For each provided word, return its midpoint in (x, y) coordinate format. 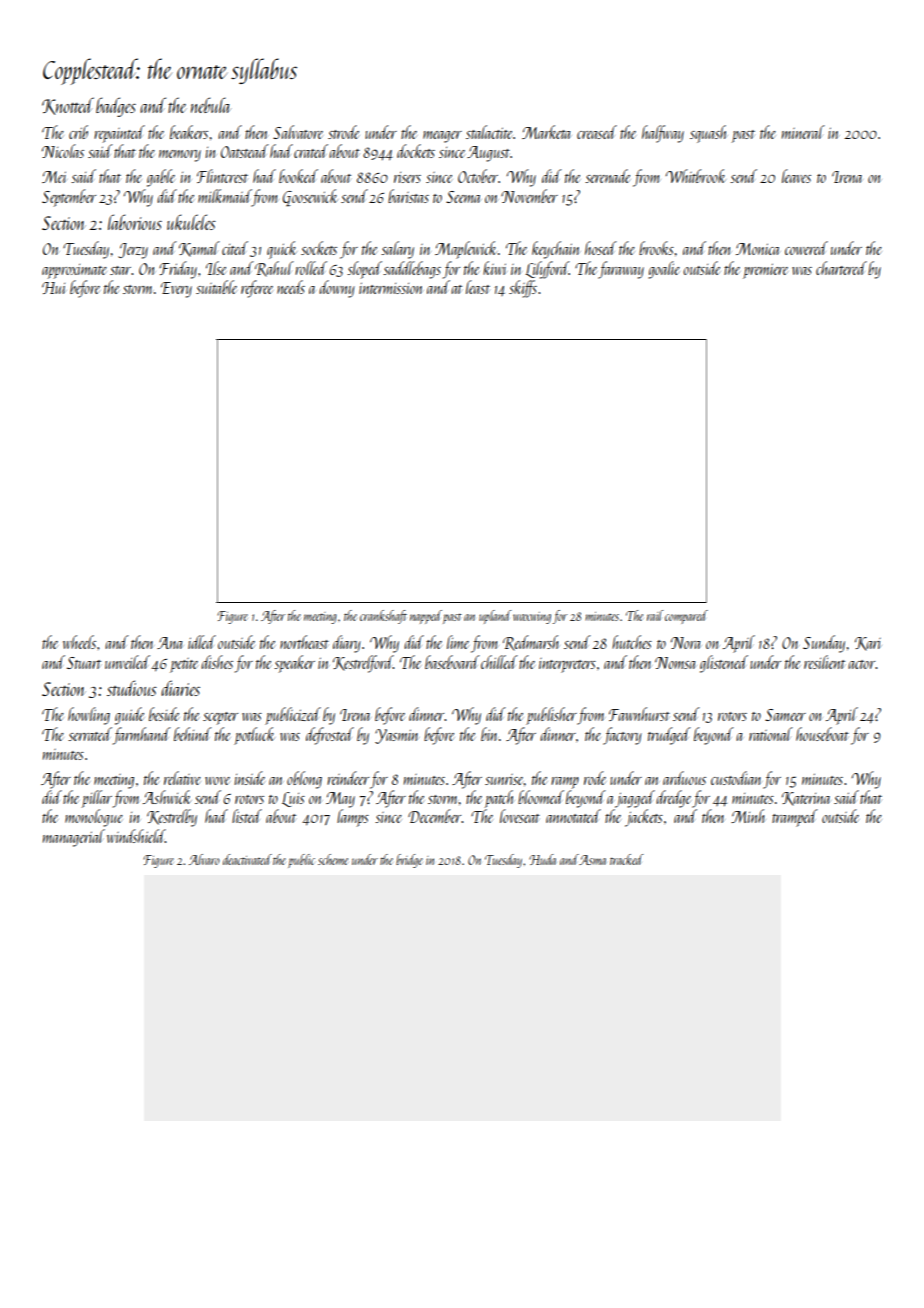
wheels (79, 642)
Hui (54, 288)
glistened (724, 664)
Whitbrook (696, 176)
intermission (391, 288)
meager (442, 137)
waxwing (532, 618)
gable (161, 178)
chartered (841, 268)
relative (182, 778)
